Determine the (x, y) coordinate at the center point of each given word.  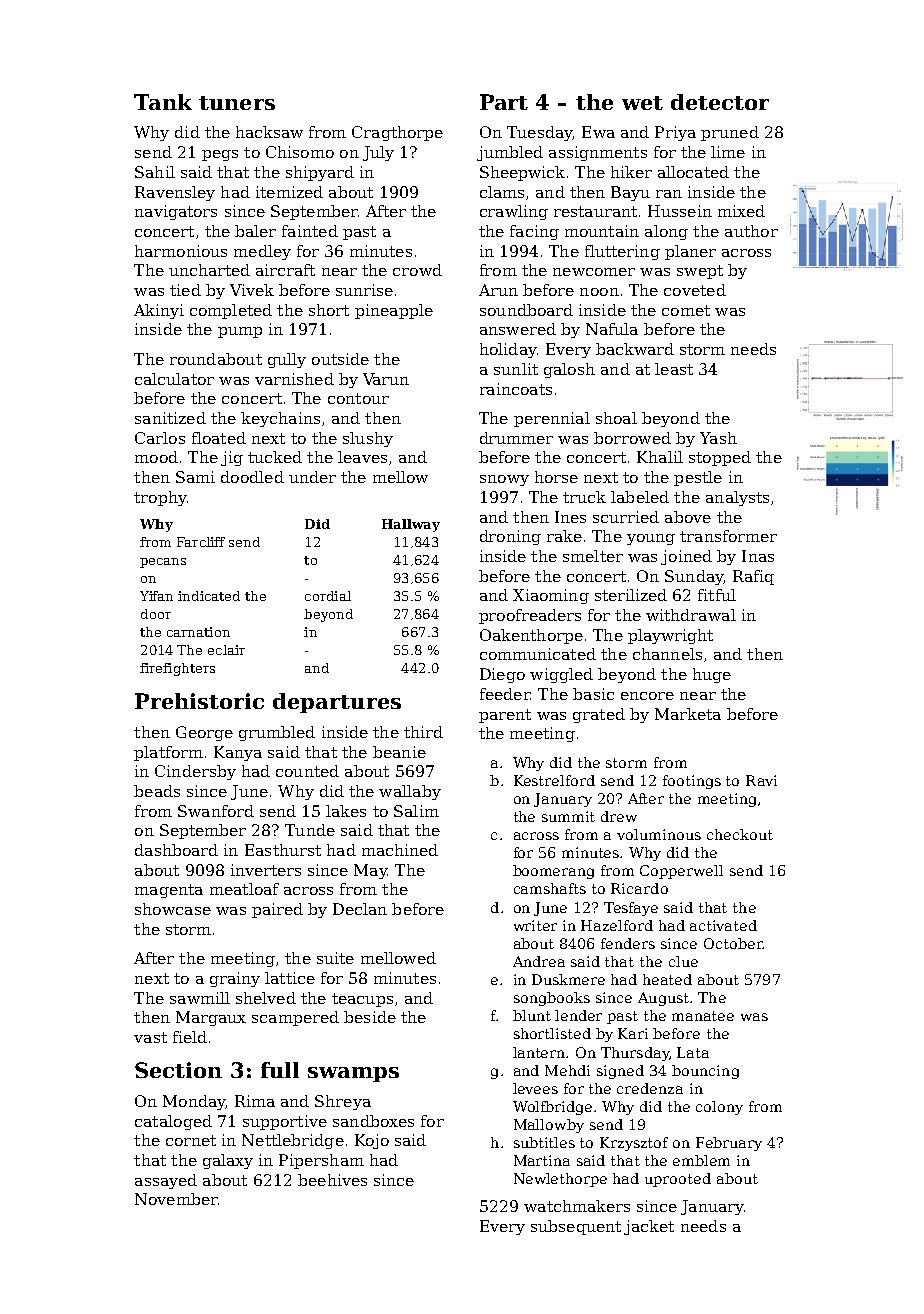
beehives (332, 1180)
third (423, 732)
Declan (360, 909)
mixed (741, 211)
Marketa (688, 714)
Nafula (612, 329)
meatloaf (244, 889)
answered (518, 329)
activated (723, 925)
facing (534, 232)
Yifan (156, 596)
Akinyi (159, 311)
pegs (220, 155)
